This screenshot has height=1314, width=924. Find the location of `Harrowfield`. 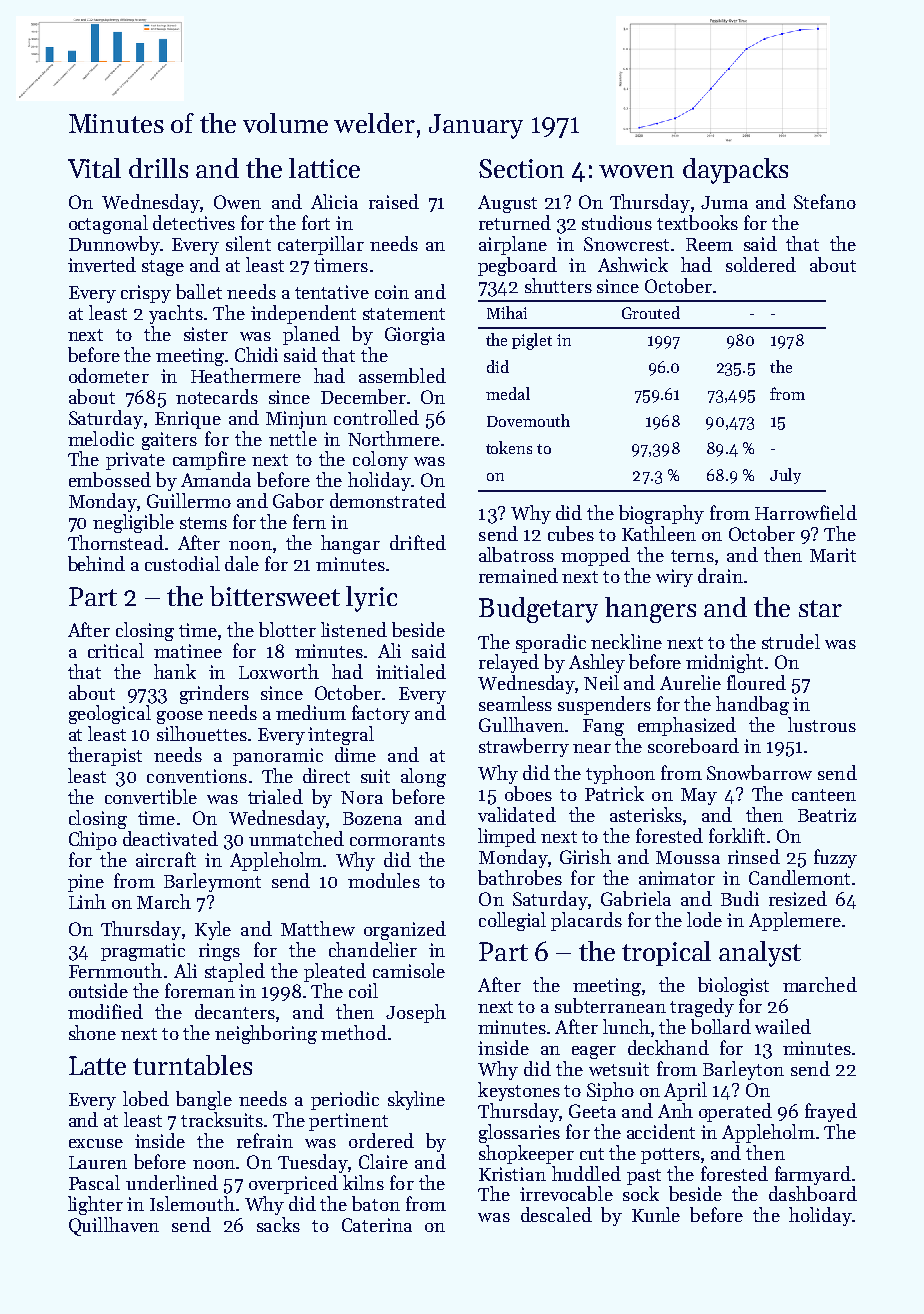

Harrowfield is located at coordinates (806, 512).
